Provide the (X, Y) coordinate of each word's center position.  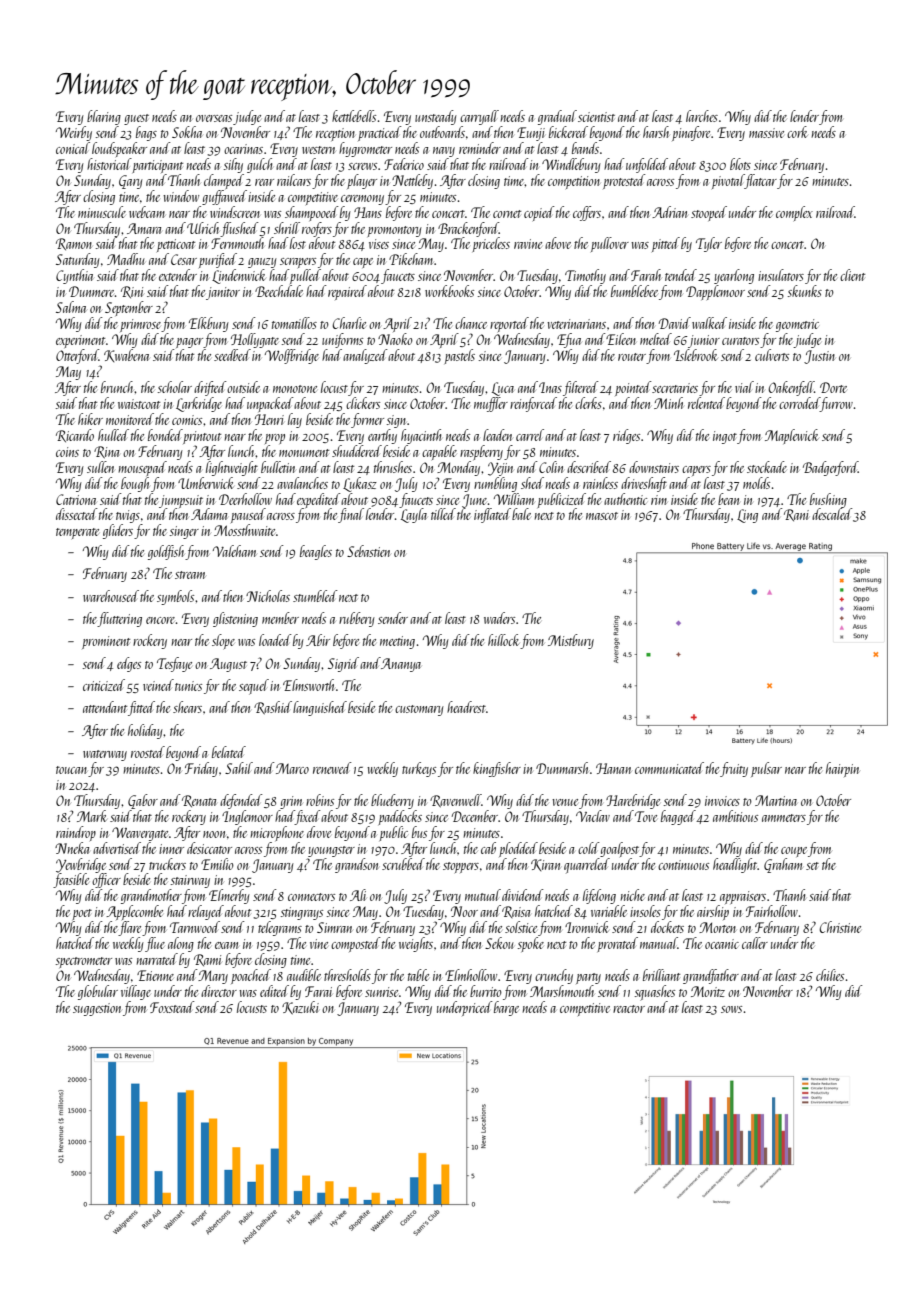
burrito (486, 991)
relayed (206, 912)
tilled (443, 514)
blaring (104, 117)
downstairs (654, 467)
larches (702, 116)
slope (223, 641)
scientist (596, 117)
